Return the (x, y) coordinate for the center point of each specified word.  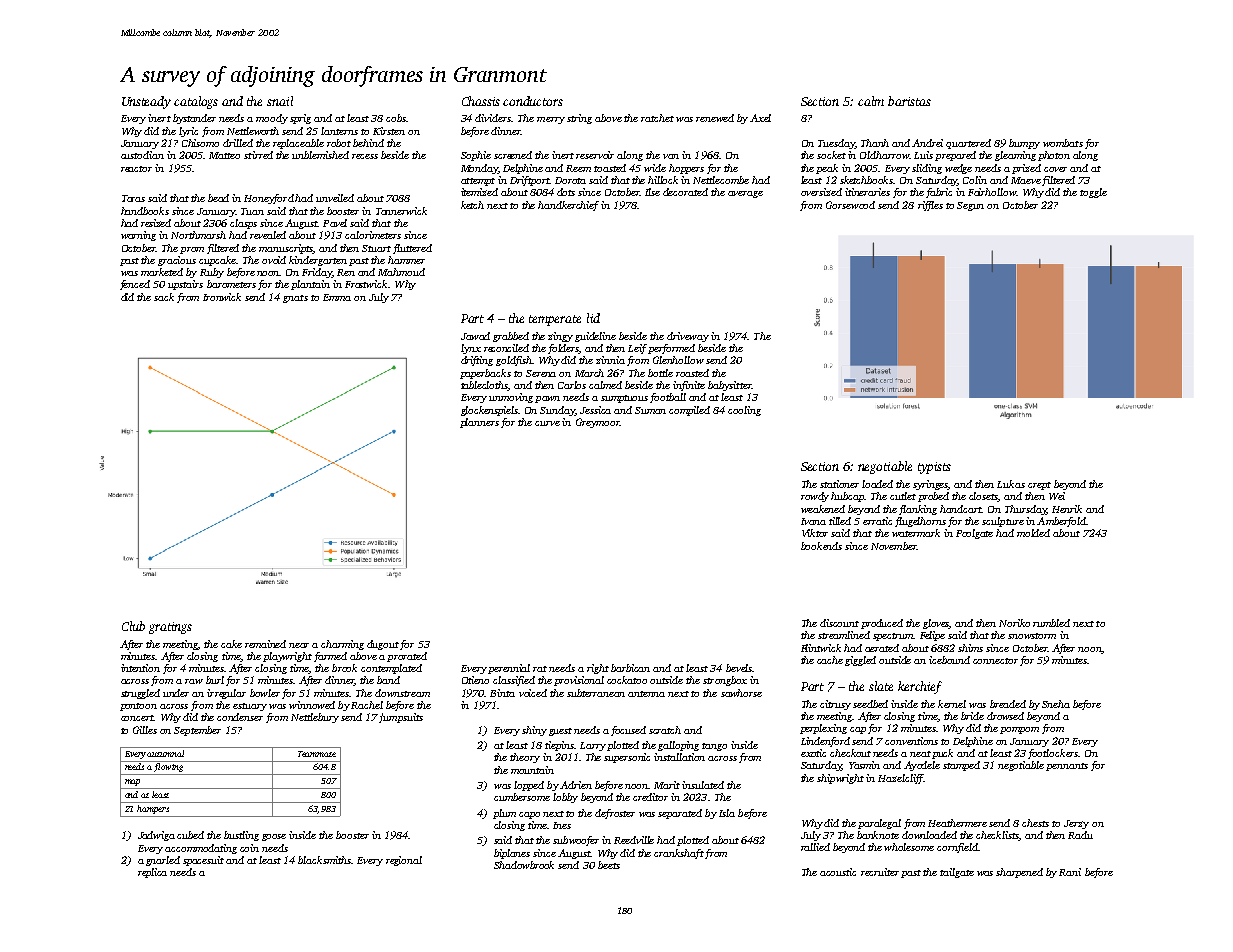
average (745, 194)
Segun (970, 206)
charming (342, 645)
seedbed (870, 704)
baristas (909, 101)
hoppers (686, 169)
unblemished (320, 155)
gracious (177, 261)
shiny (534, 731)
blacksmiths (324, 860)
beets (609, 865)
